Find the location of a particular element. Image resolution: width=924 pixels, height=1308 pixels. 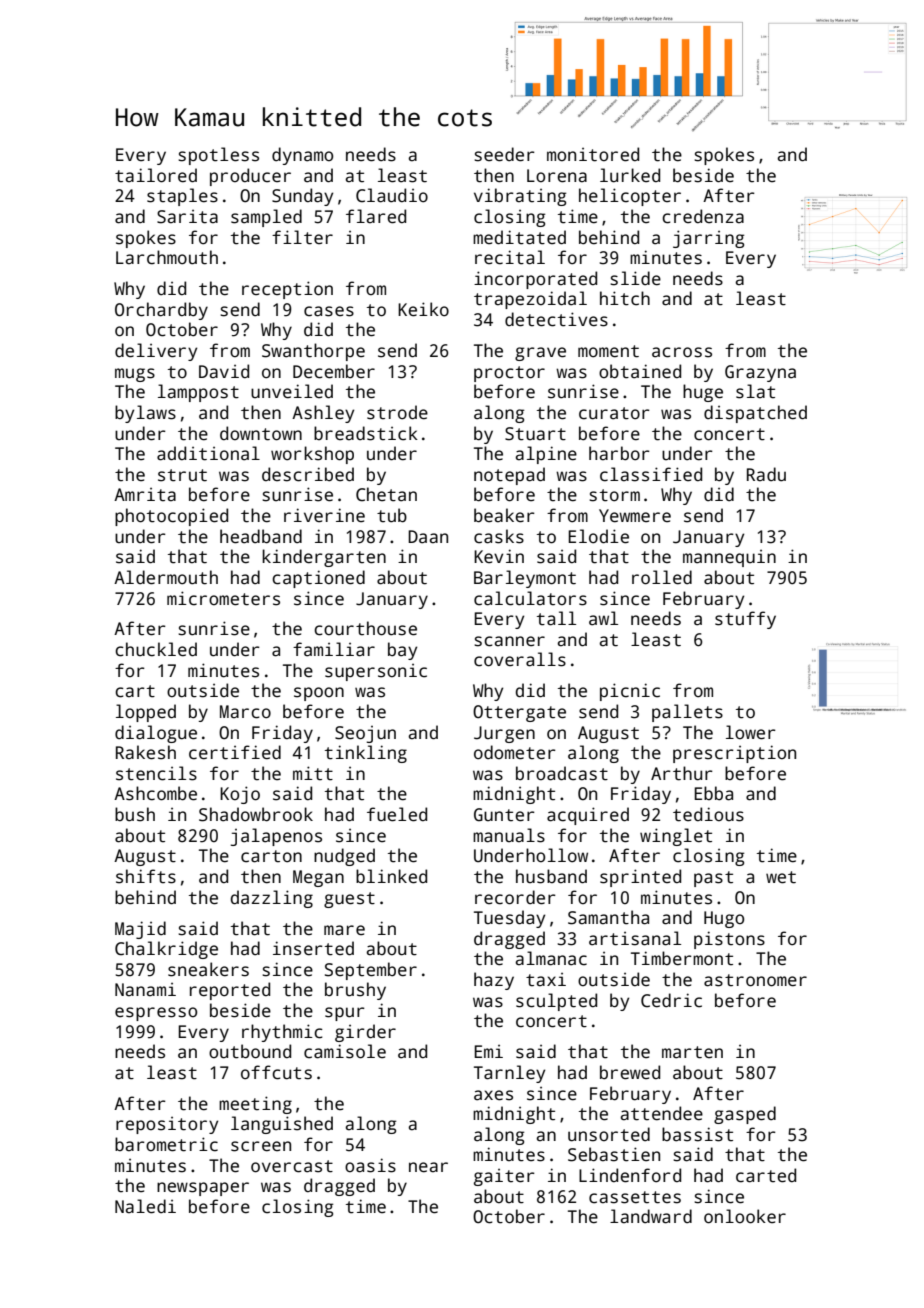

landward is located at coordinates (651, 1216).
